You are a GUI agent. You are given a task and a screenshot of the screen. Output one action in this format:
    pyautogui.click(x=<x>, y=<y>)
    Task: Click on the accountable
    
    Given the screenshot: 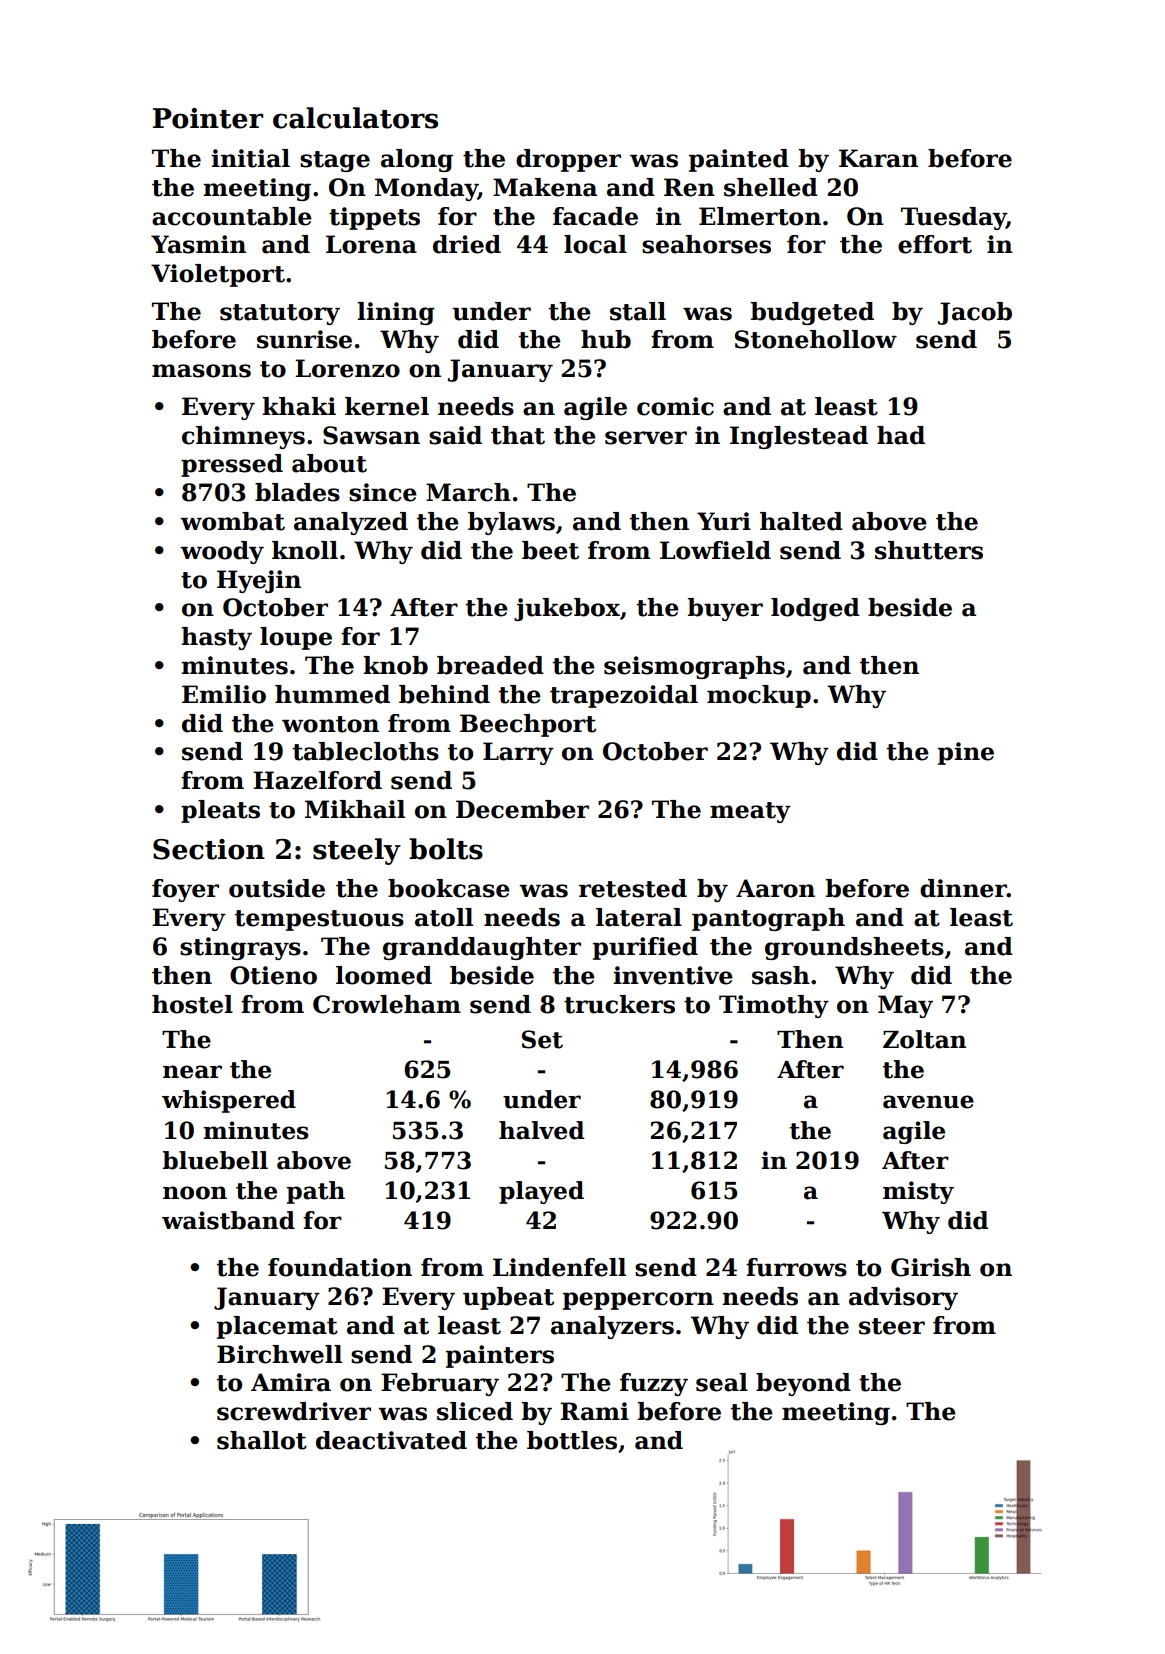 What is the action you would take?
    pyautogui.click(x=232, y=216)
